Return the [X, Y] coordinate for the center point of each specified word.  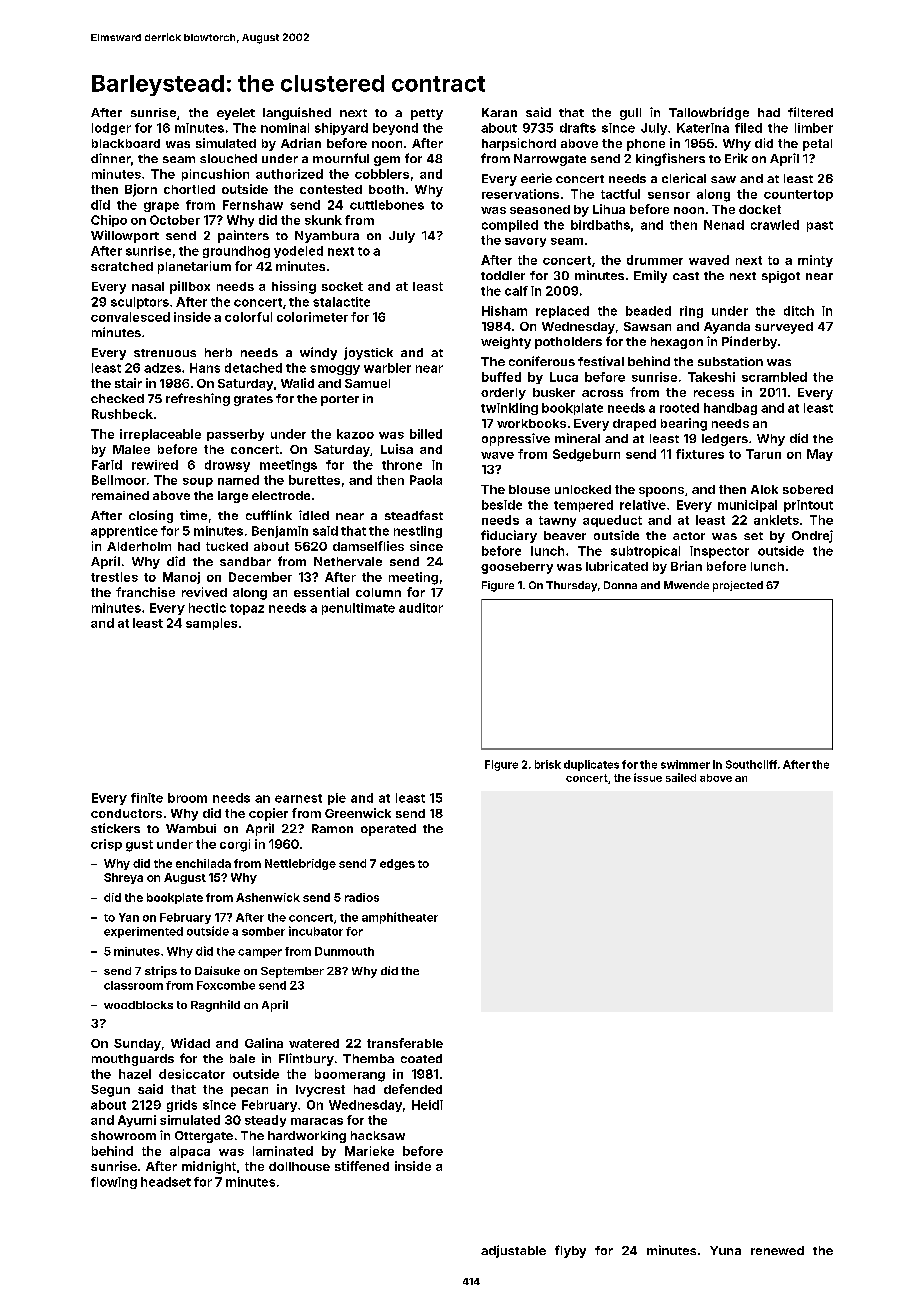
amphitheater [400, 918]
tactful [620, 194]
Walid [297, 383]
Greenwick [358, 813]
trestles [114, 577]
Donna [620, 585]
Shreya [123, 878]
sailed [681, 777]
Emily [650, 276]
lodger [111, 129]
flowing [114, 1183]
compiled [510, 226]
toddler [503, 275]
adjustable [513, 1251]
